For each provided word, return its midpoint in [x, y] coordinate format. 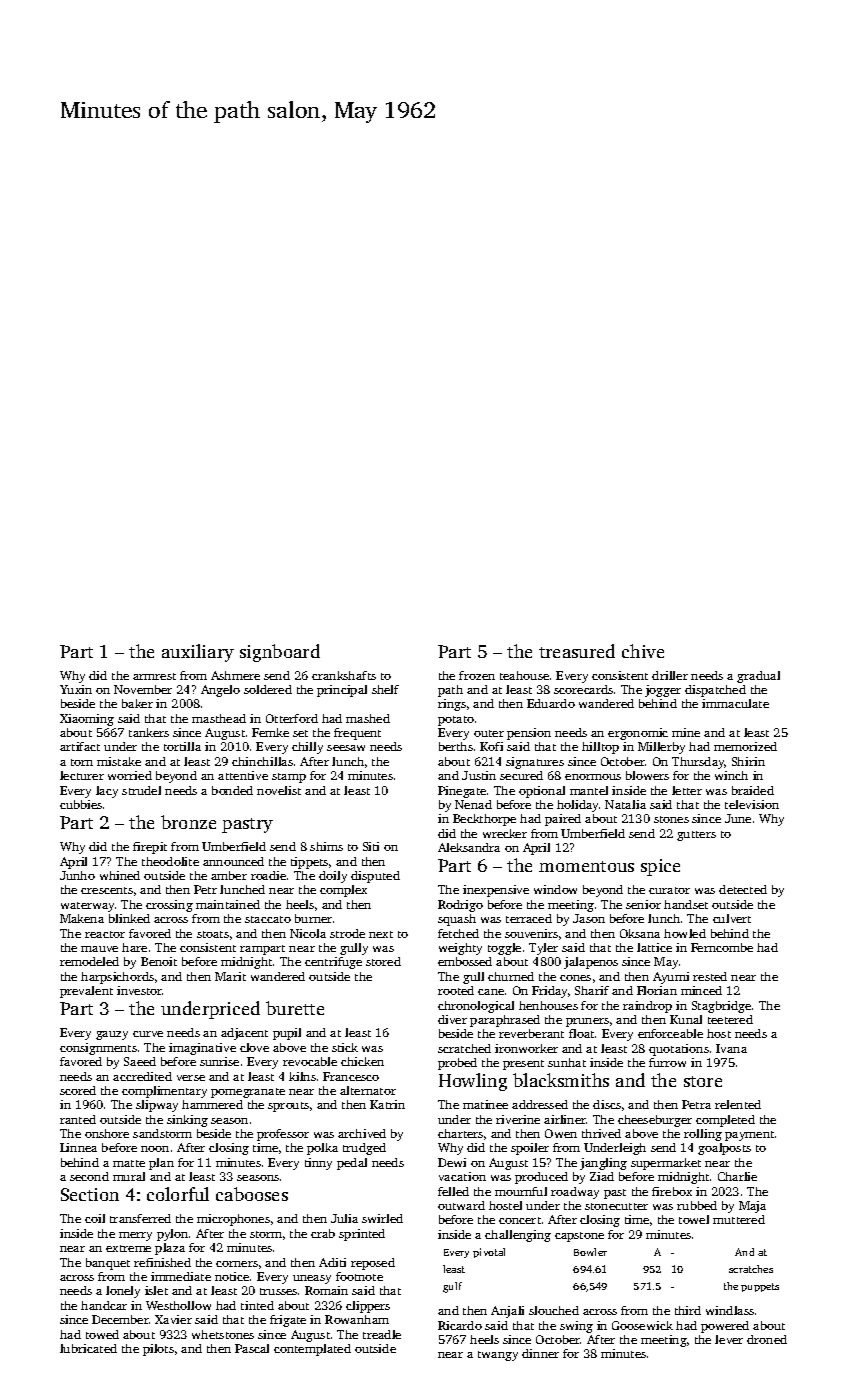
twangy [498, 1356]
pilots [158, 1350]
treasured [577, 651]
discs [607, 1104]
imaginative [202, 1049]
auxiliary [198, 653]
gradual [758, 677]
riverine [518, 1119]
